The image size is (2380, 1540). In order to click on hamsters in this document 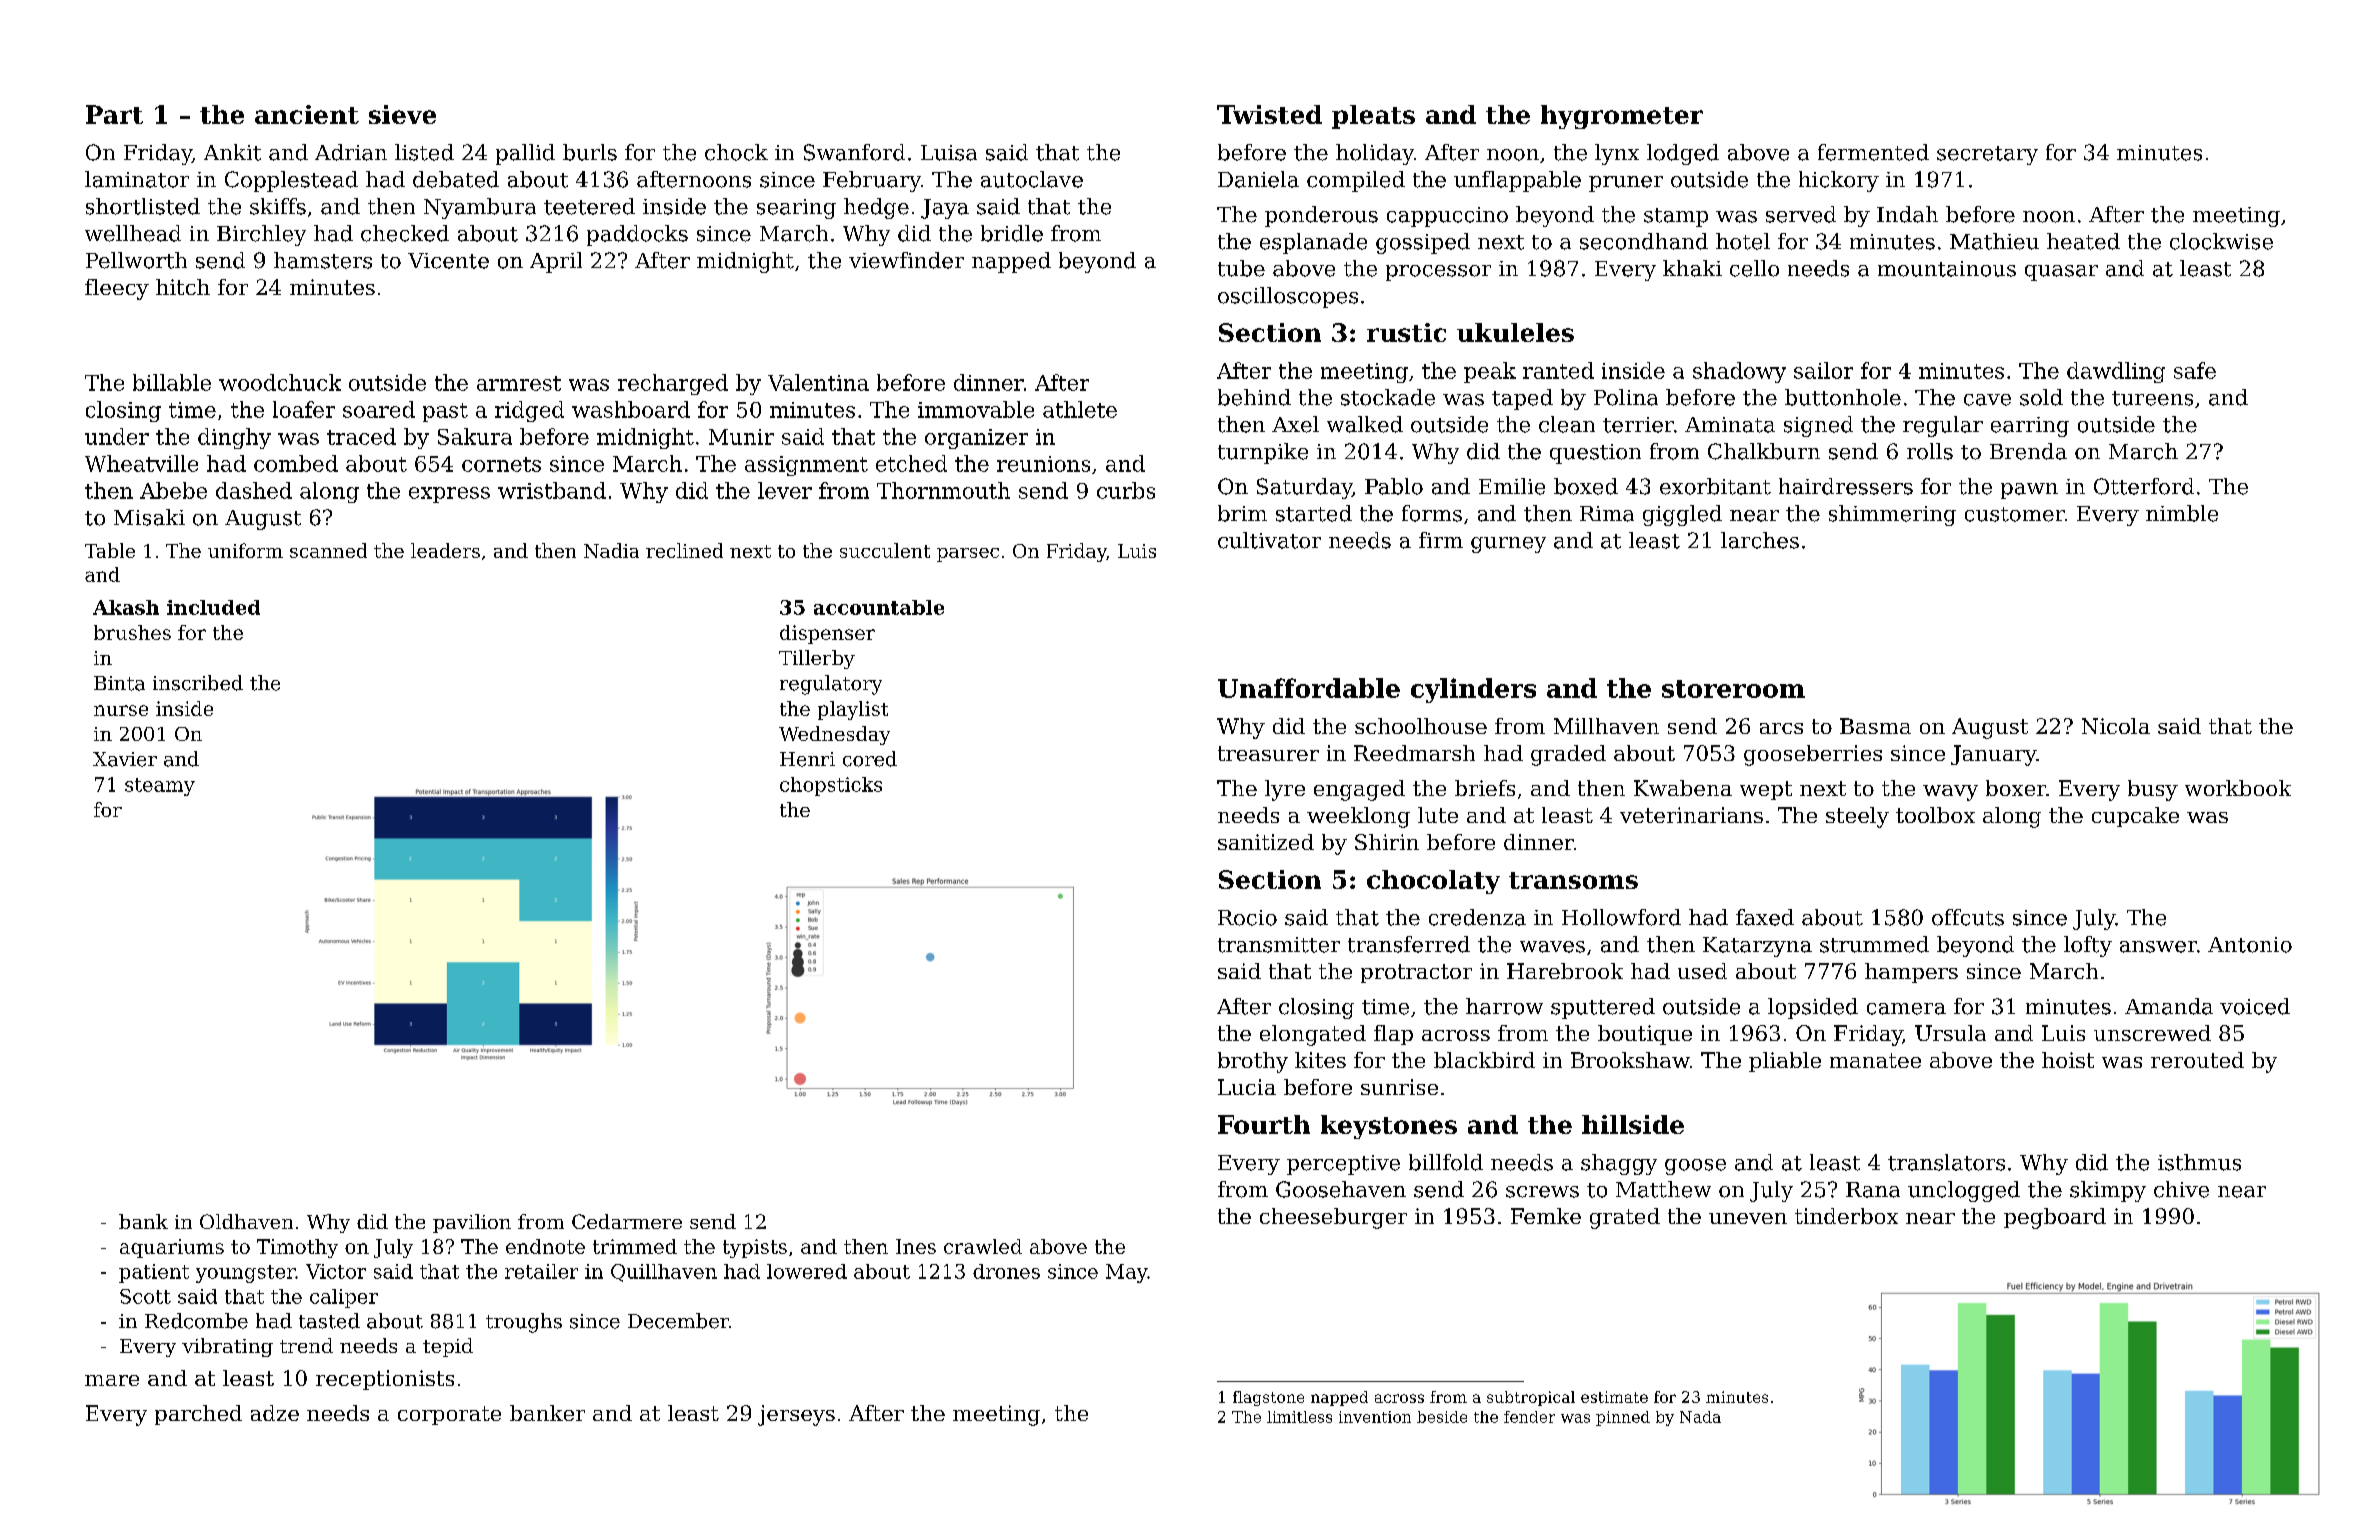, I will do `click(323, 260)`.
